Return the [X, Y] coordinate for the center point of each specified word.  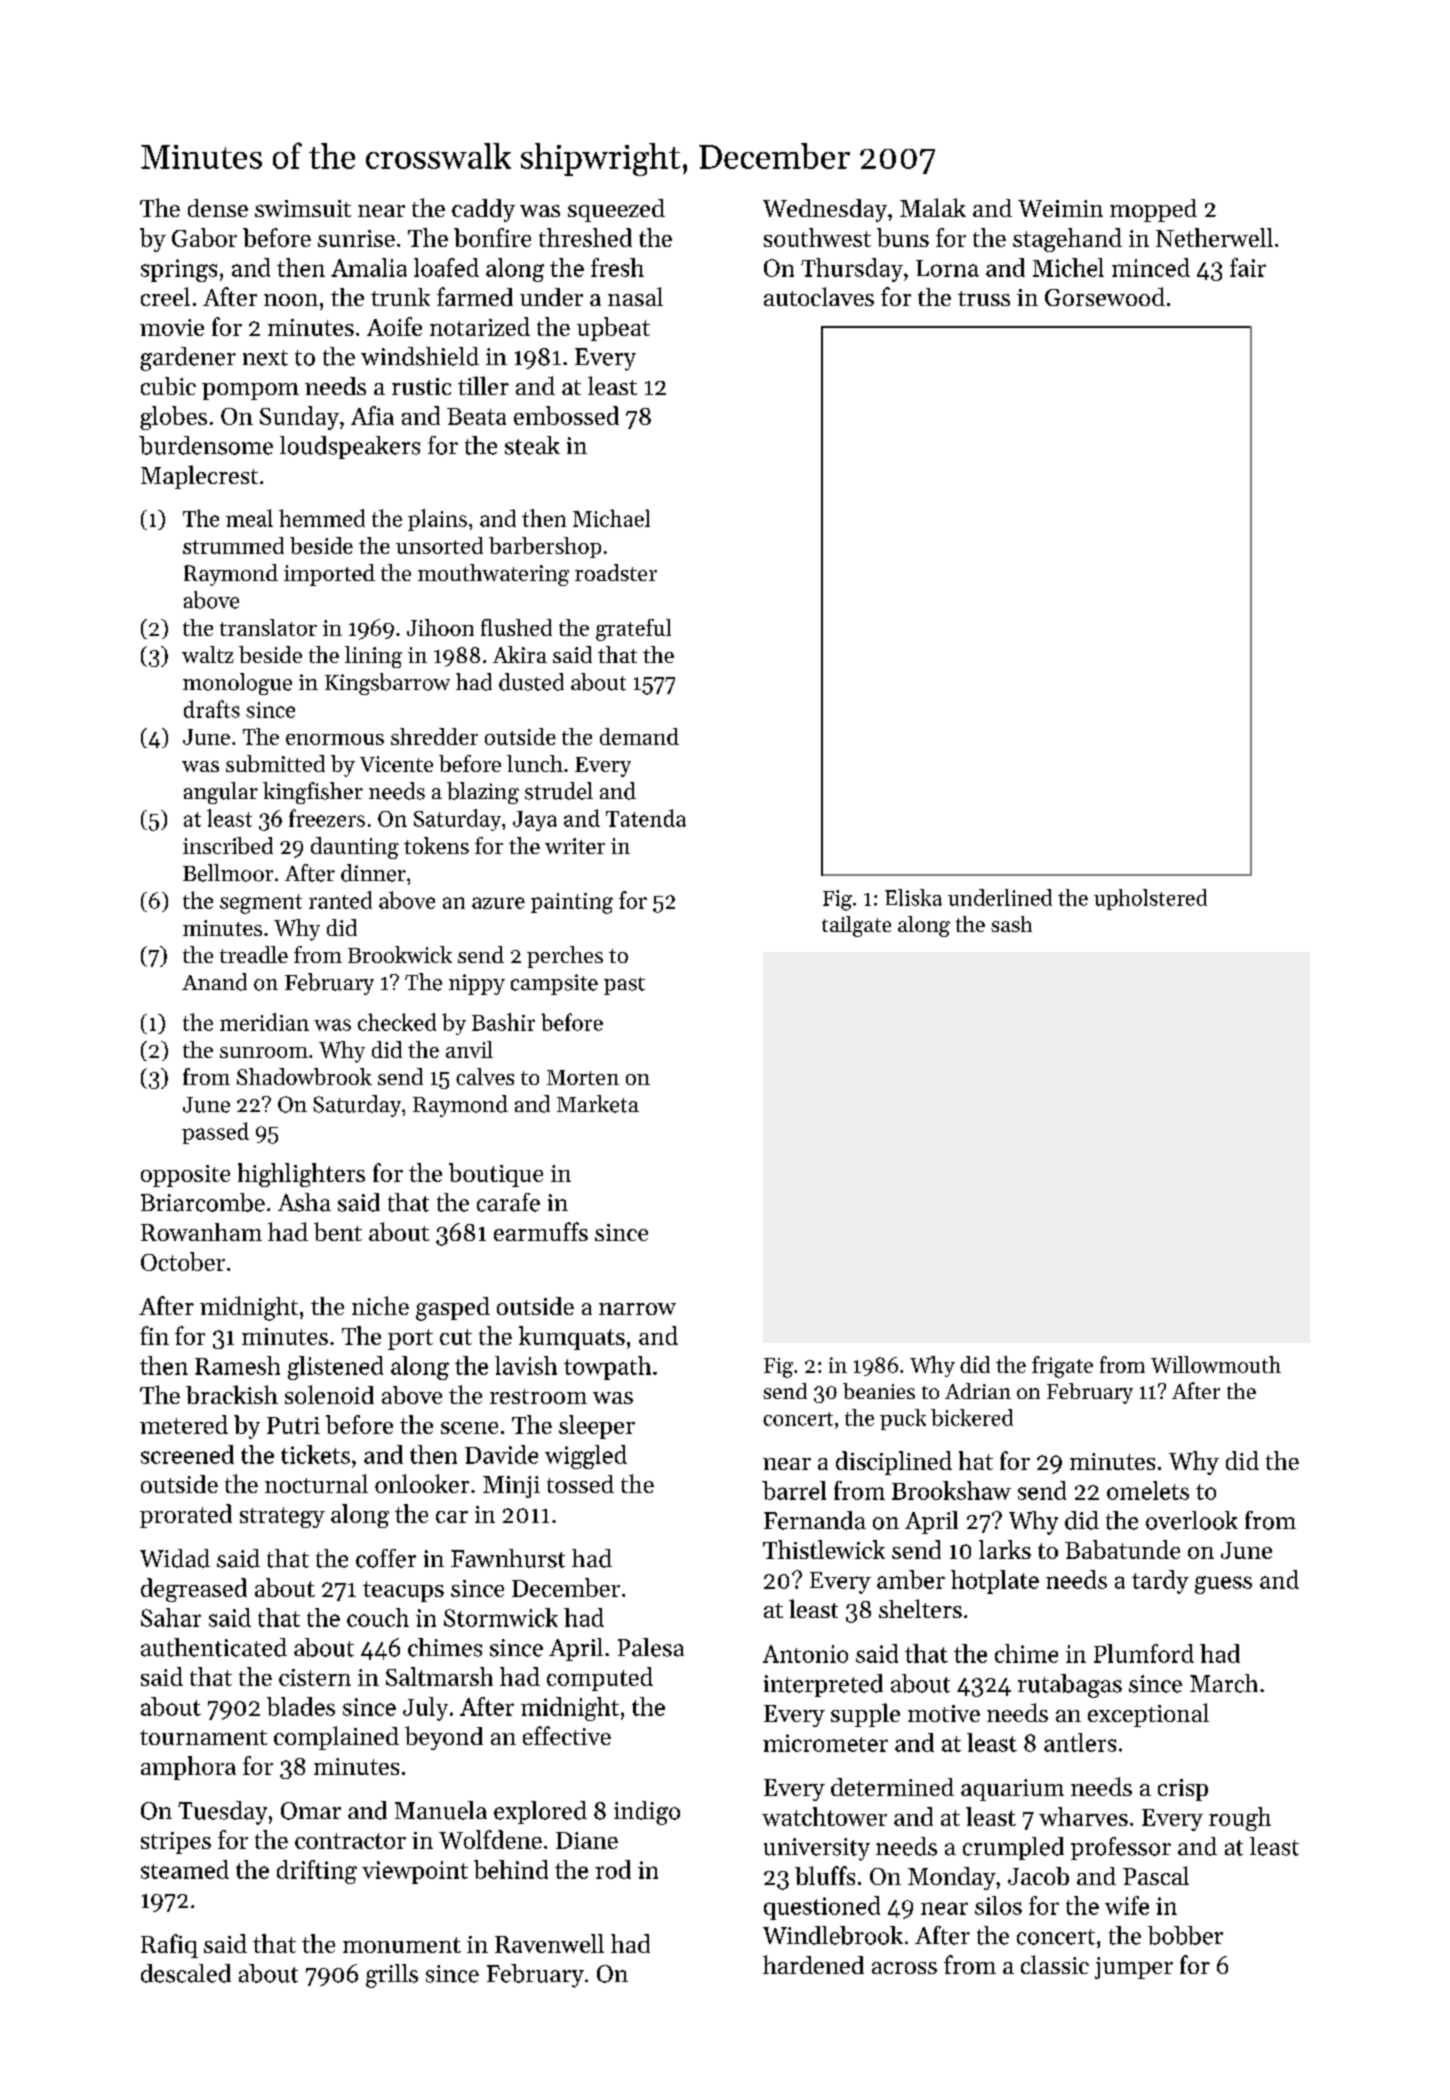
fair [1248, 267]
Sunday [299, 418]
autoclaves [819, 296]
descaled [186, 1973]
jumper [1134, 1968]
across [904, 1968]
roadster [616, 572]
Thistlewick [824, 1549]
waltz [208, 654]
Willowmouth [1216, 1364]
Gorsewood [1105, 296]
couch [378, 1617]
